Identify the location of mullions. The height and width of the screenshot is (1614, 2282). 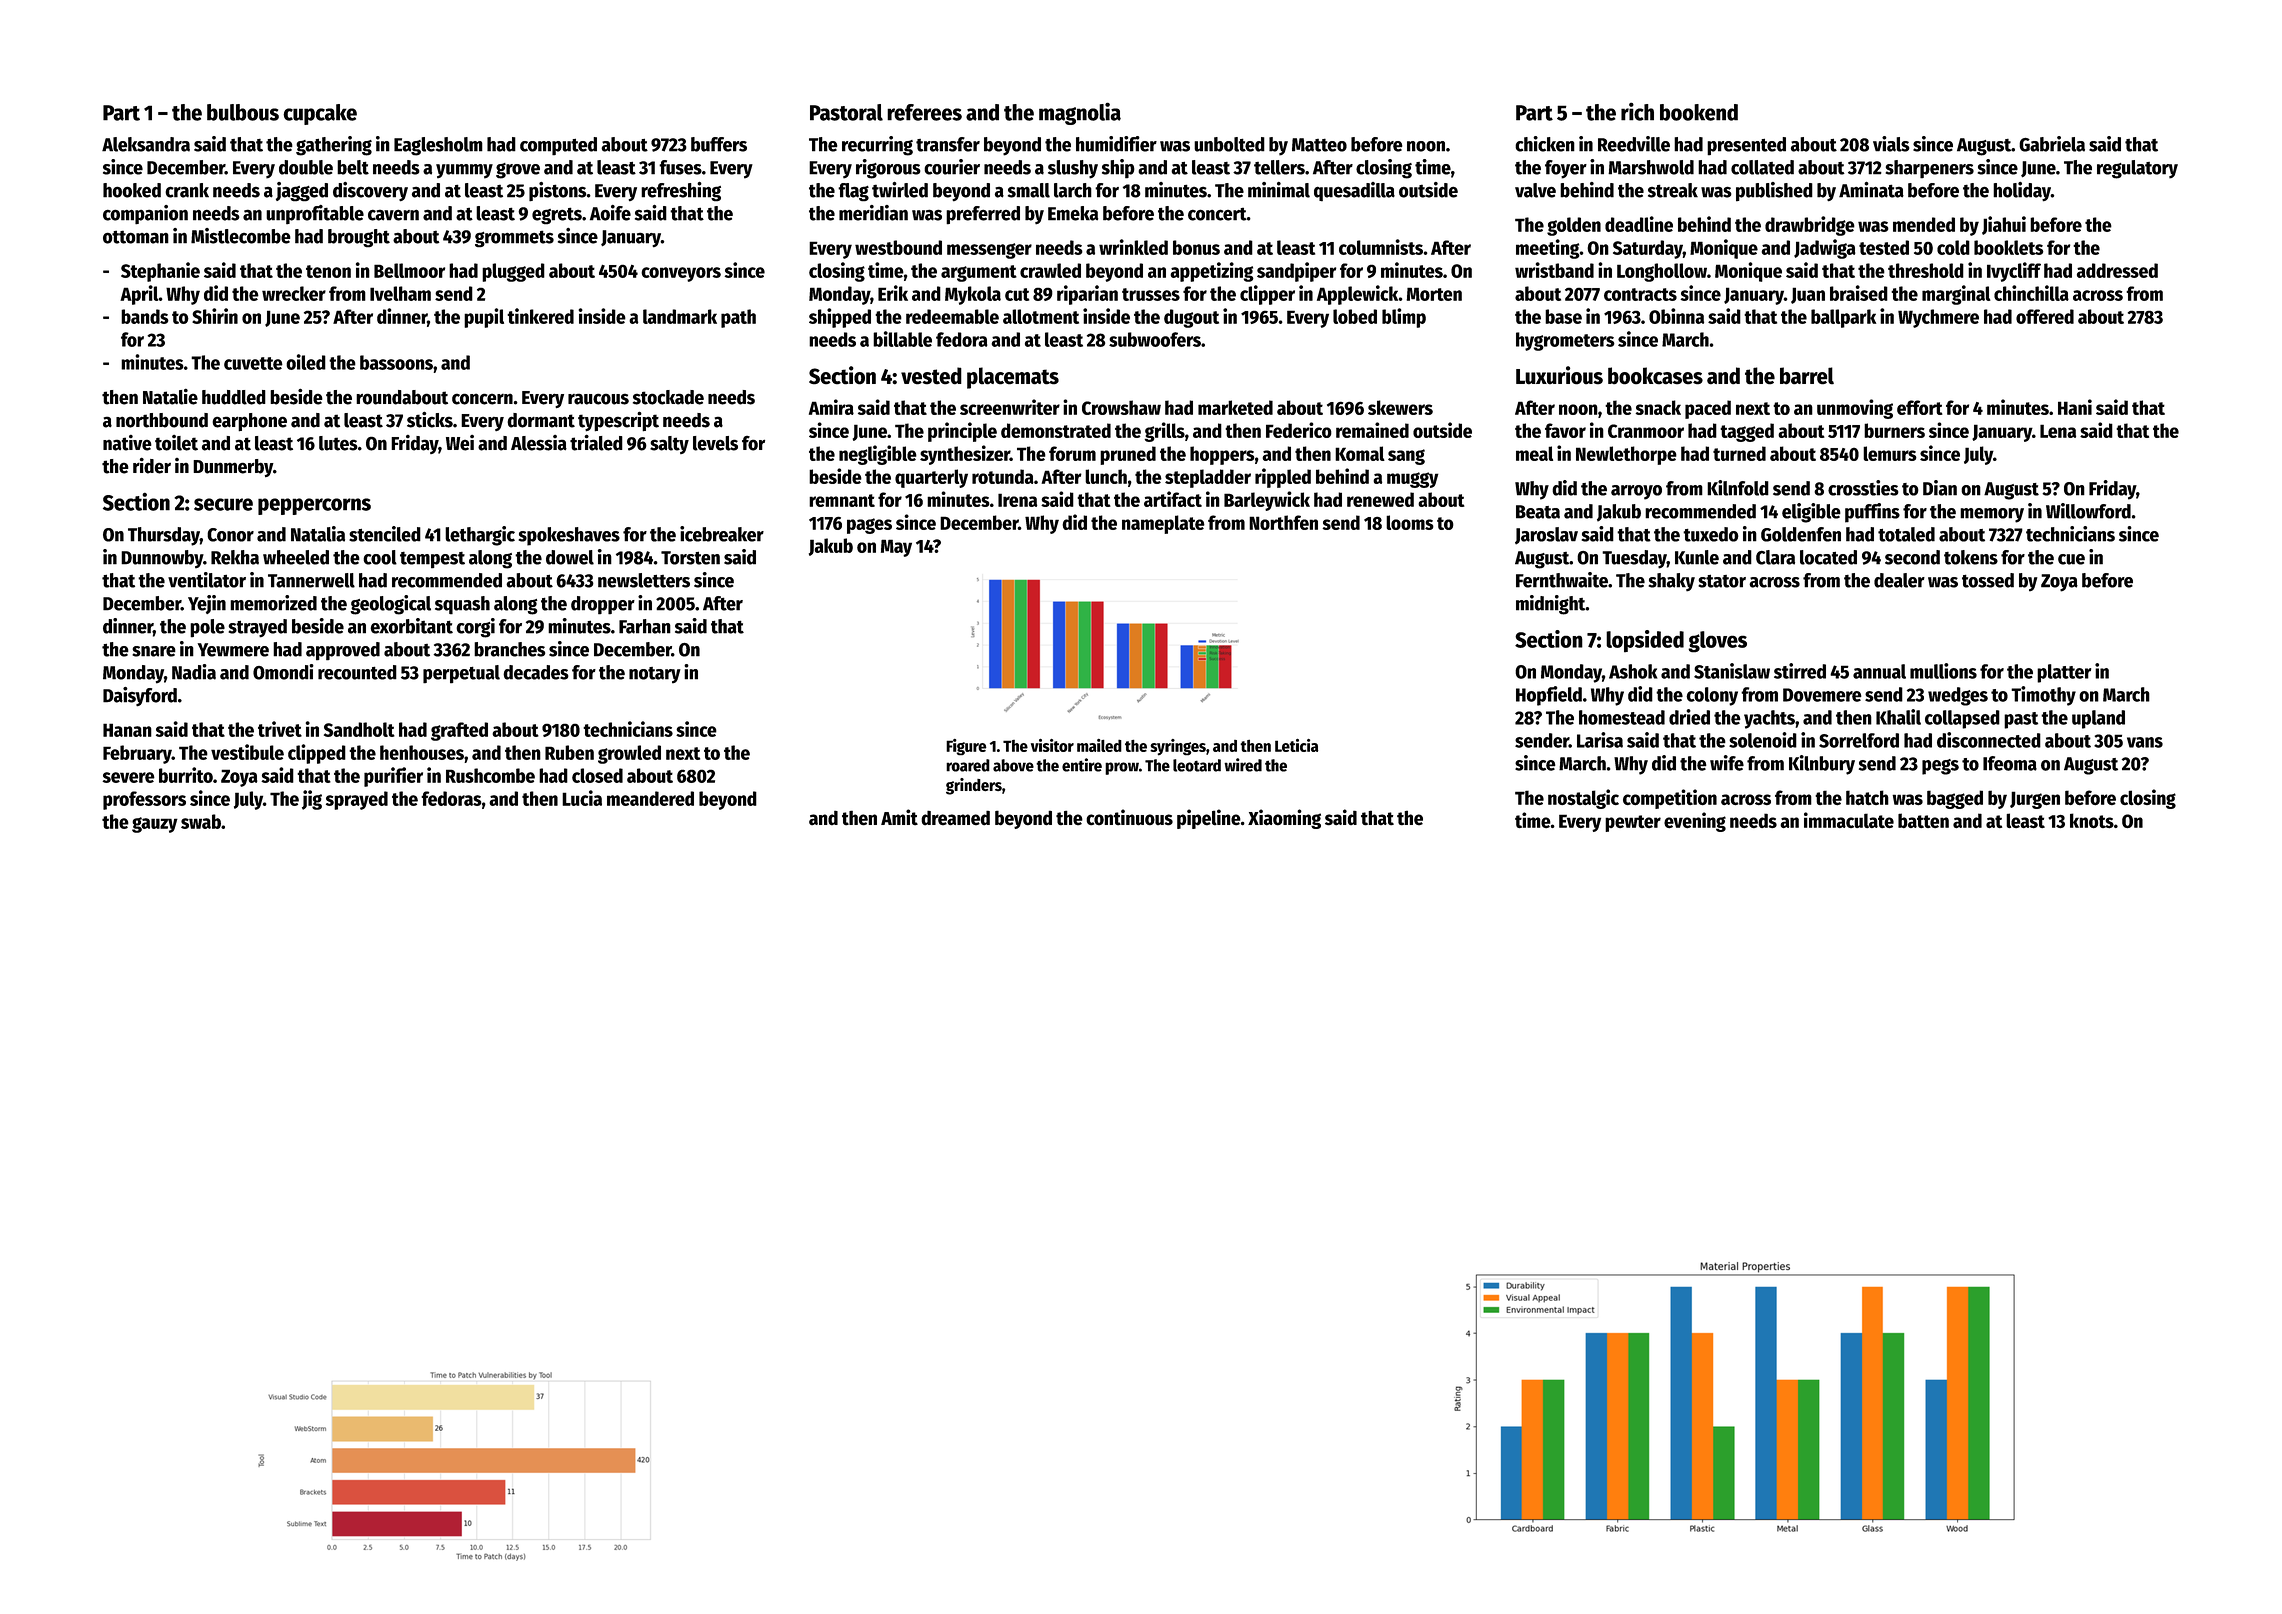
(1943, 671).
